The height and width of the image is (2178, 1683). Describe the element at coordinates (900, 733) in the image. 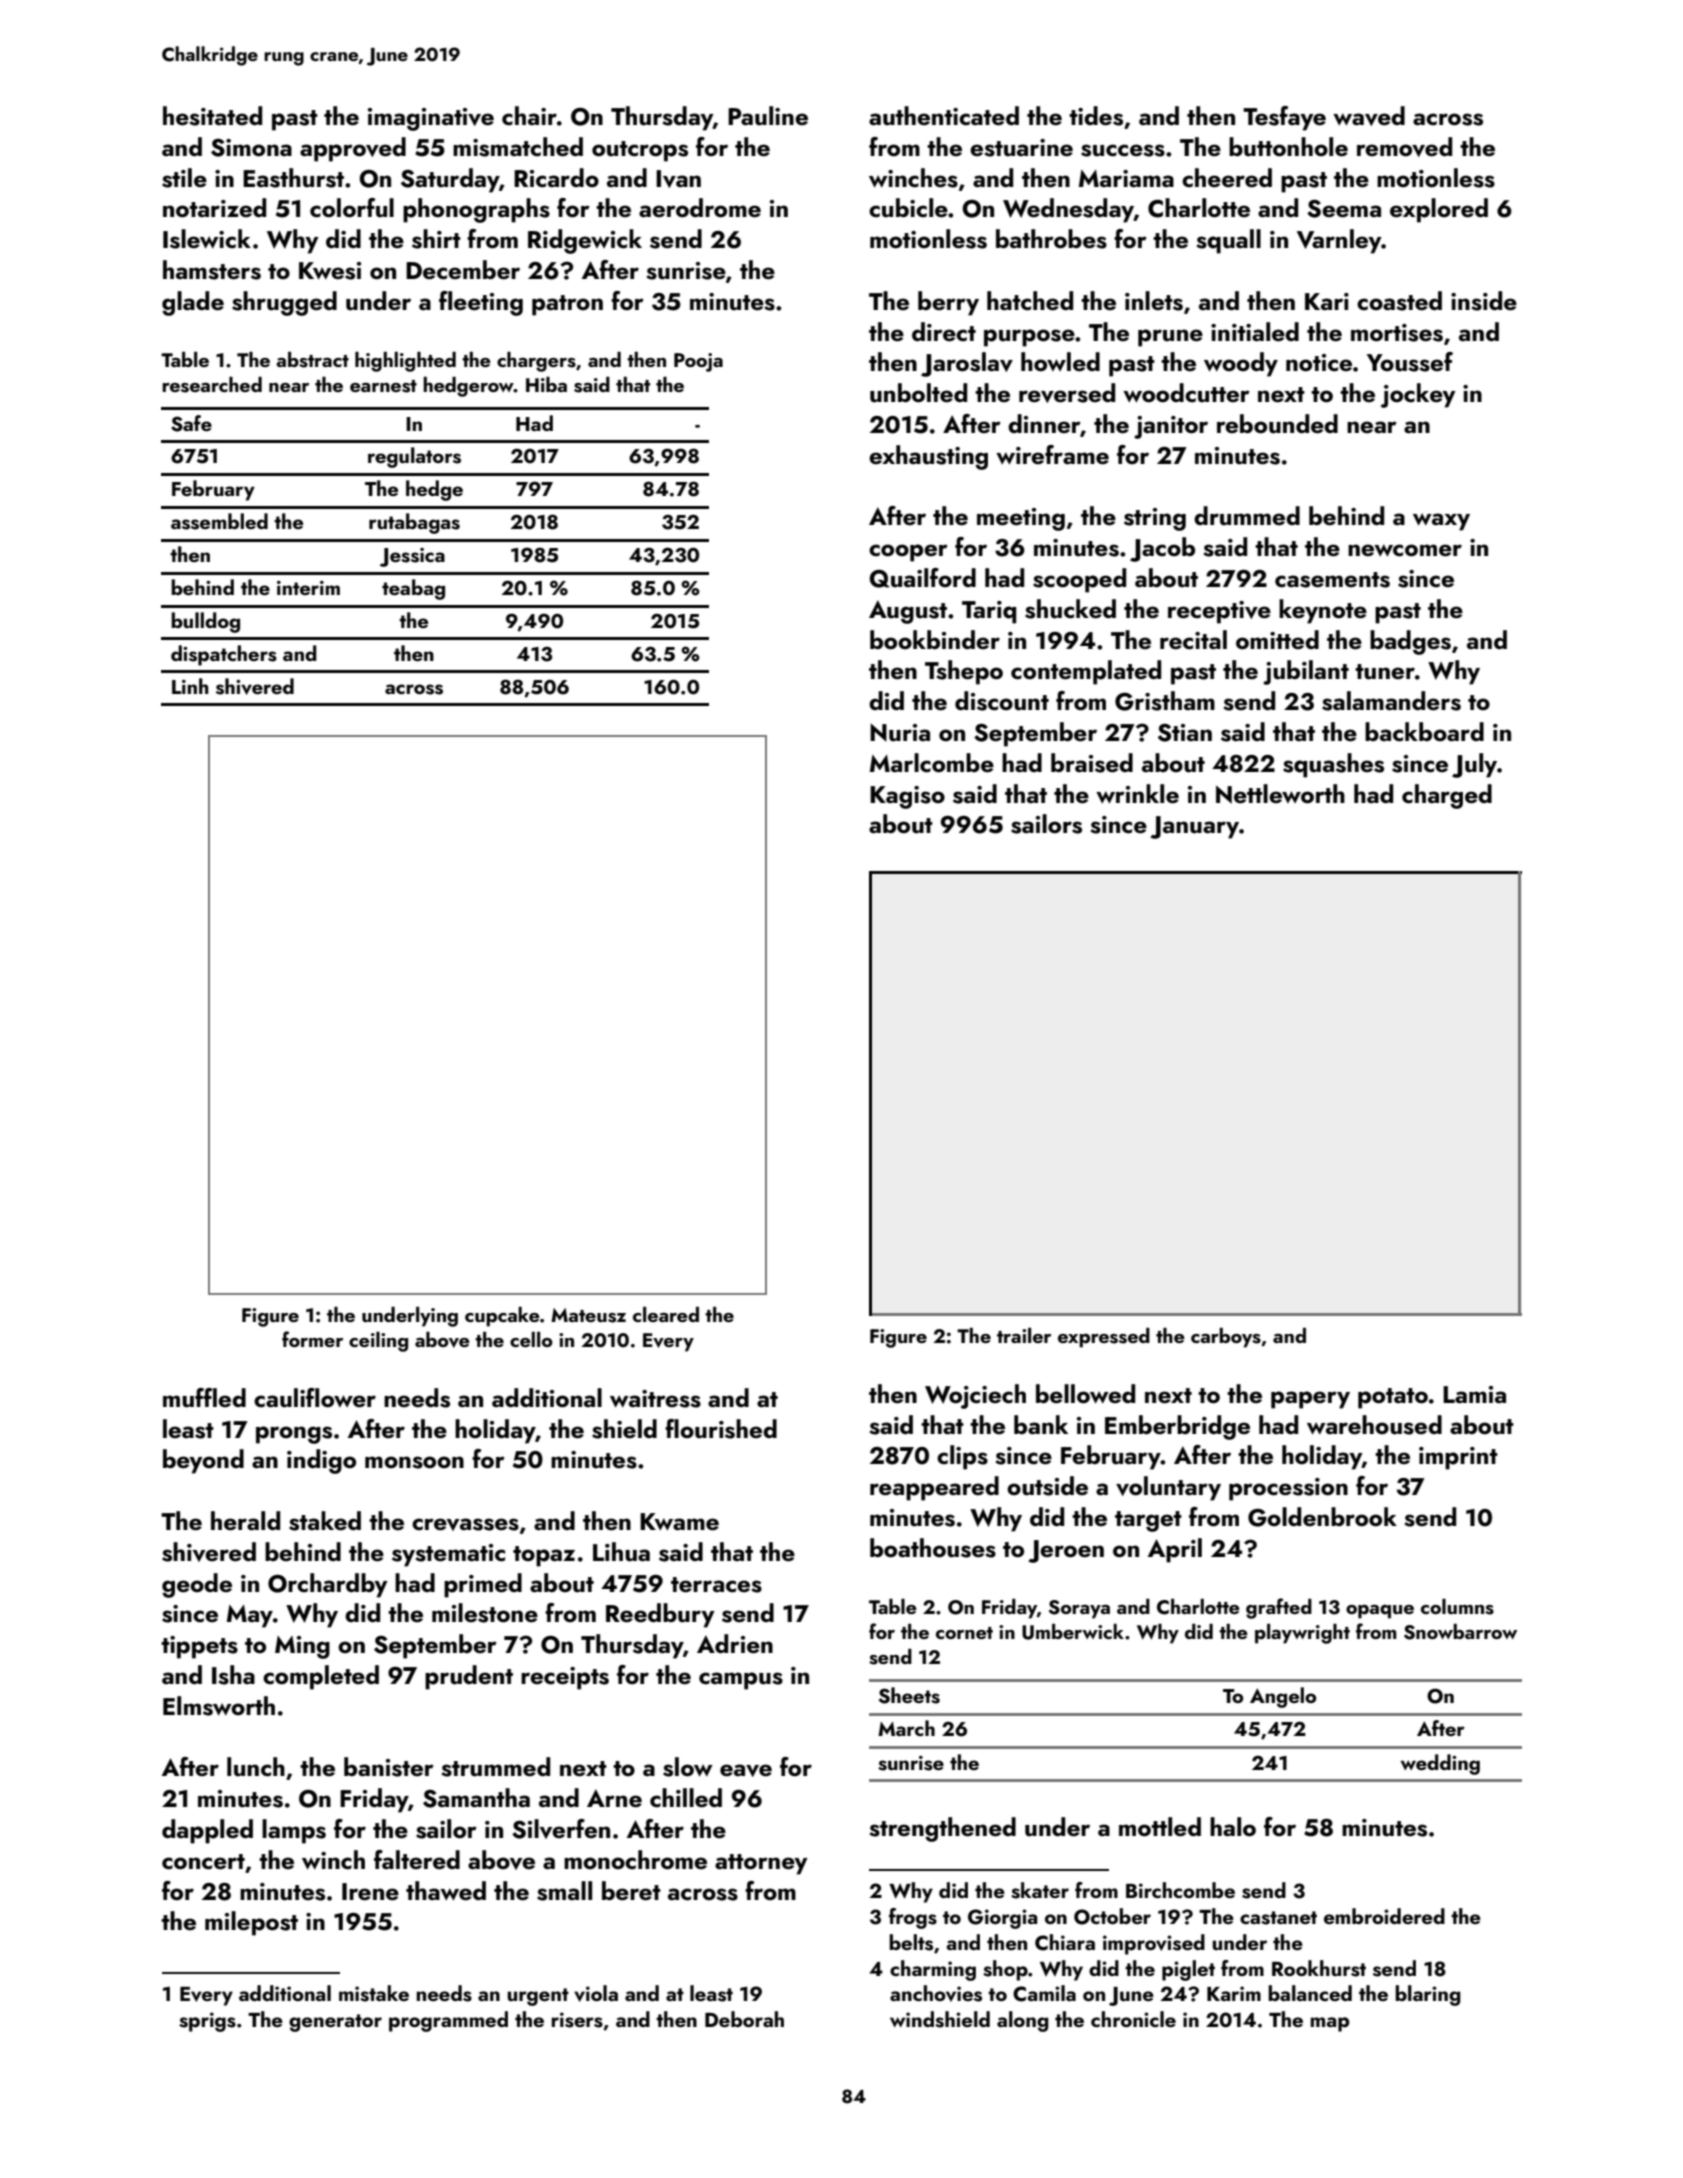

I see `Nuria` at that location.
